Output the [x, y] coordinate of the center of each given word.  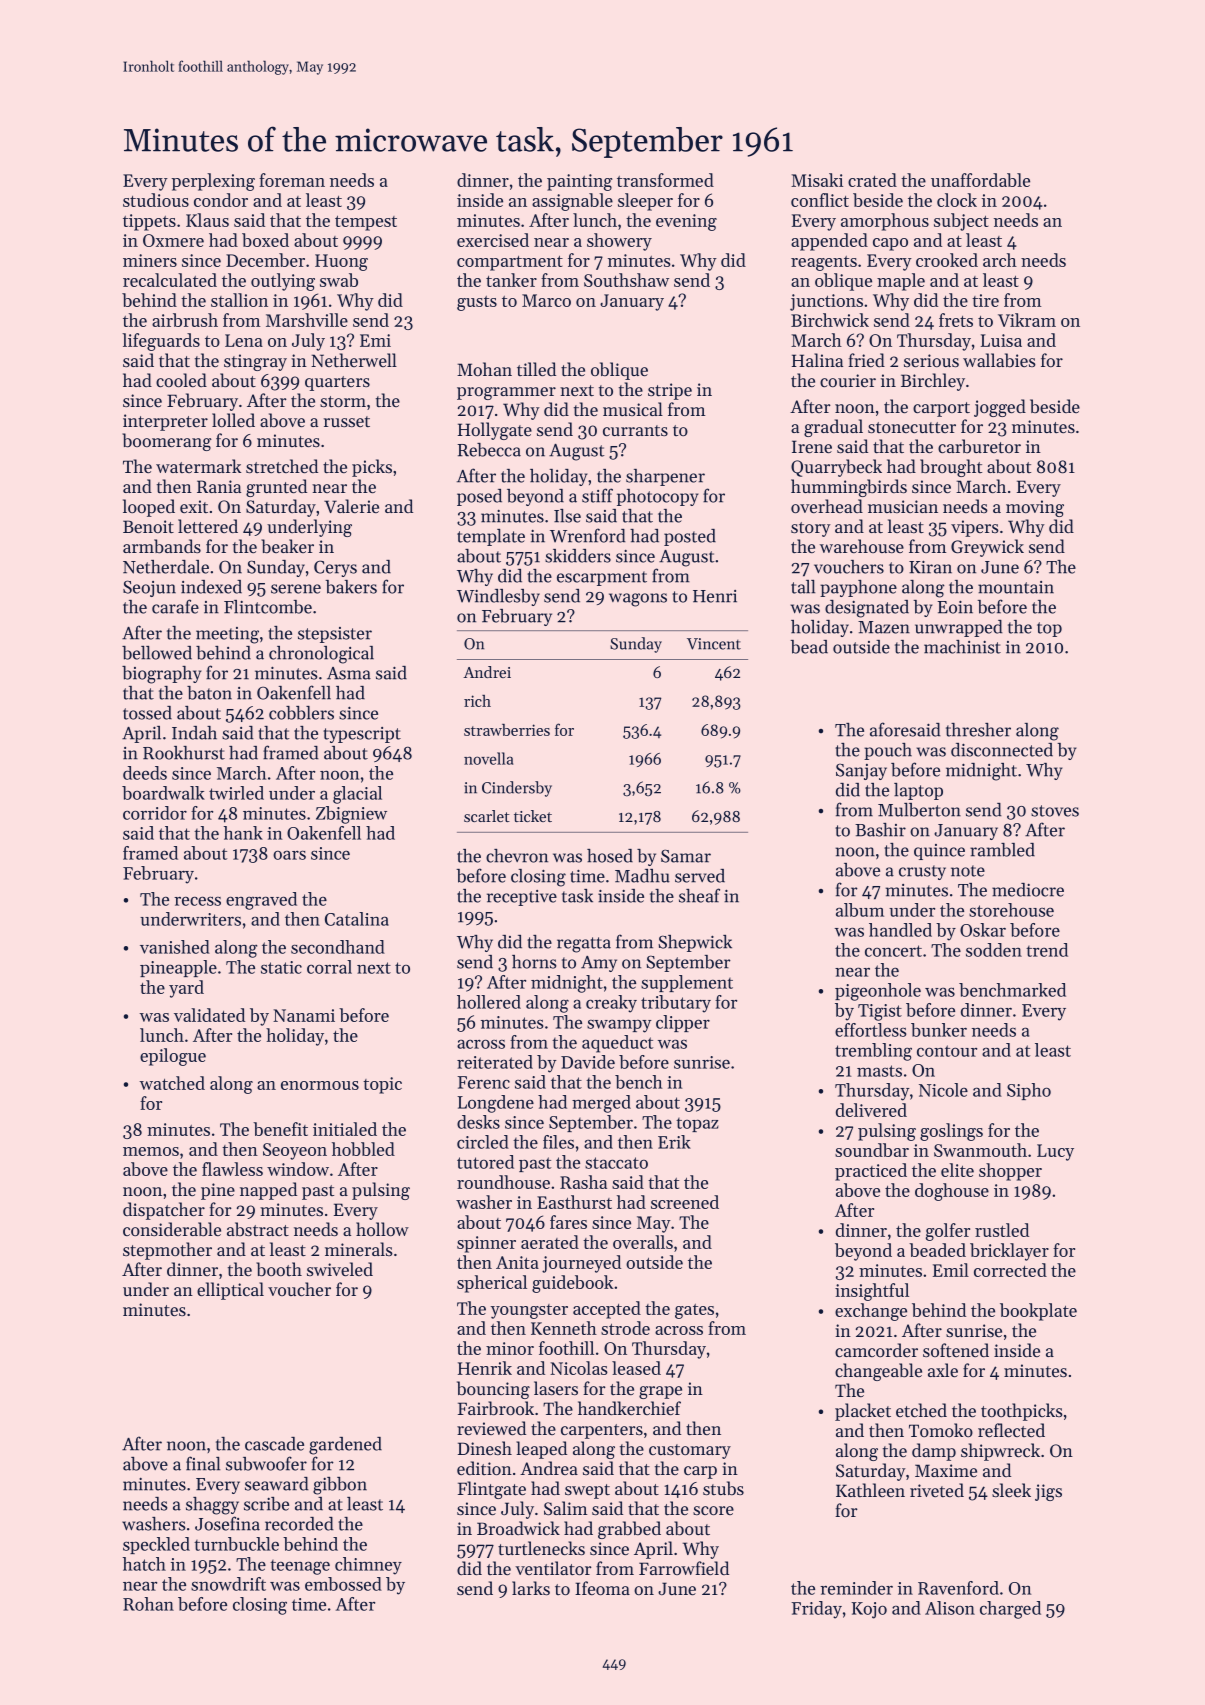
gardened [345, 1446]
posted [690, 537]
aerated [550, 1242]
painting [579, 182]
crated [872, 180]
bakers [351, 587]
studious [156, 200]
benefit [280, 1129]
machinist [962, 647]
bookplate [1038, 1312]
